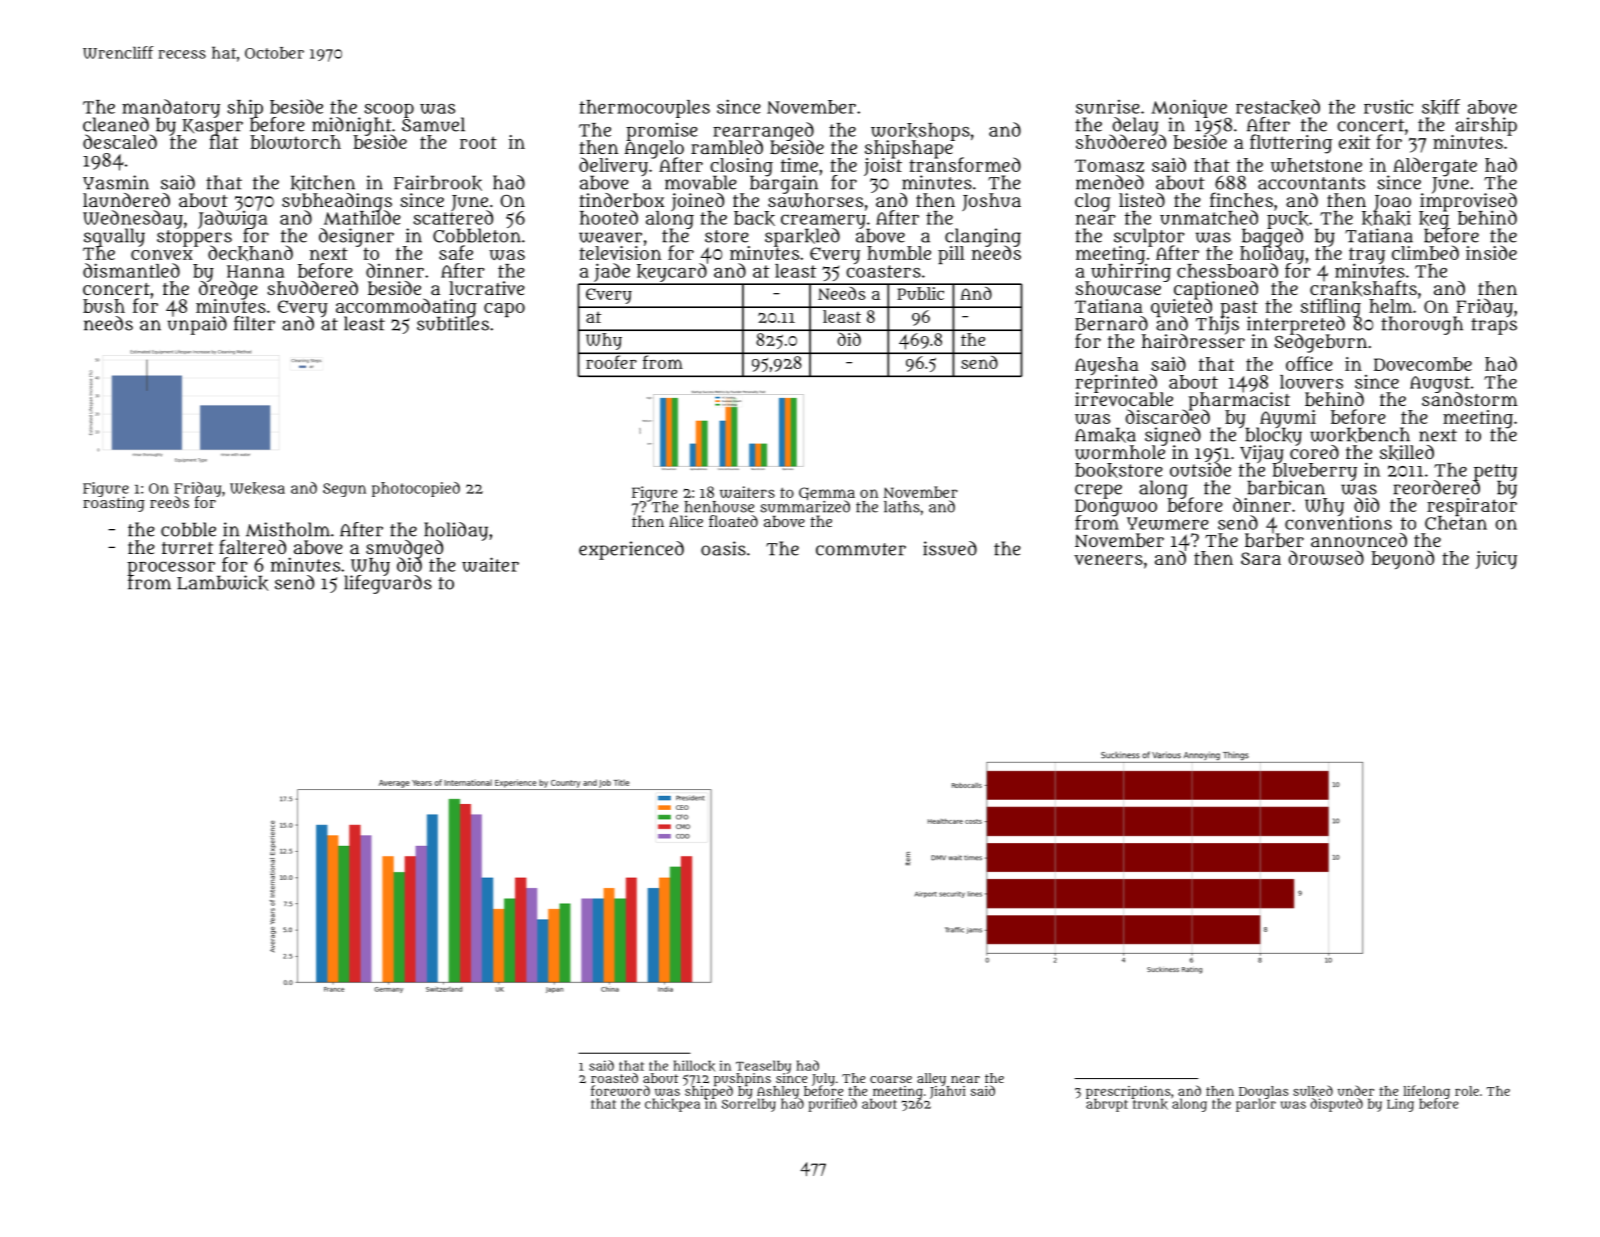 The image size is (1600, 1237). I want to click on finches, so click(1241, 199).
